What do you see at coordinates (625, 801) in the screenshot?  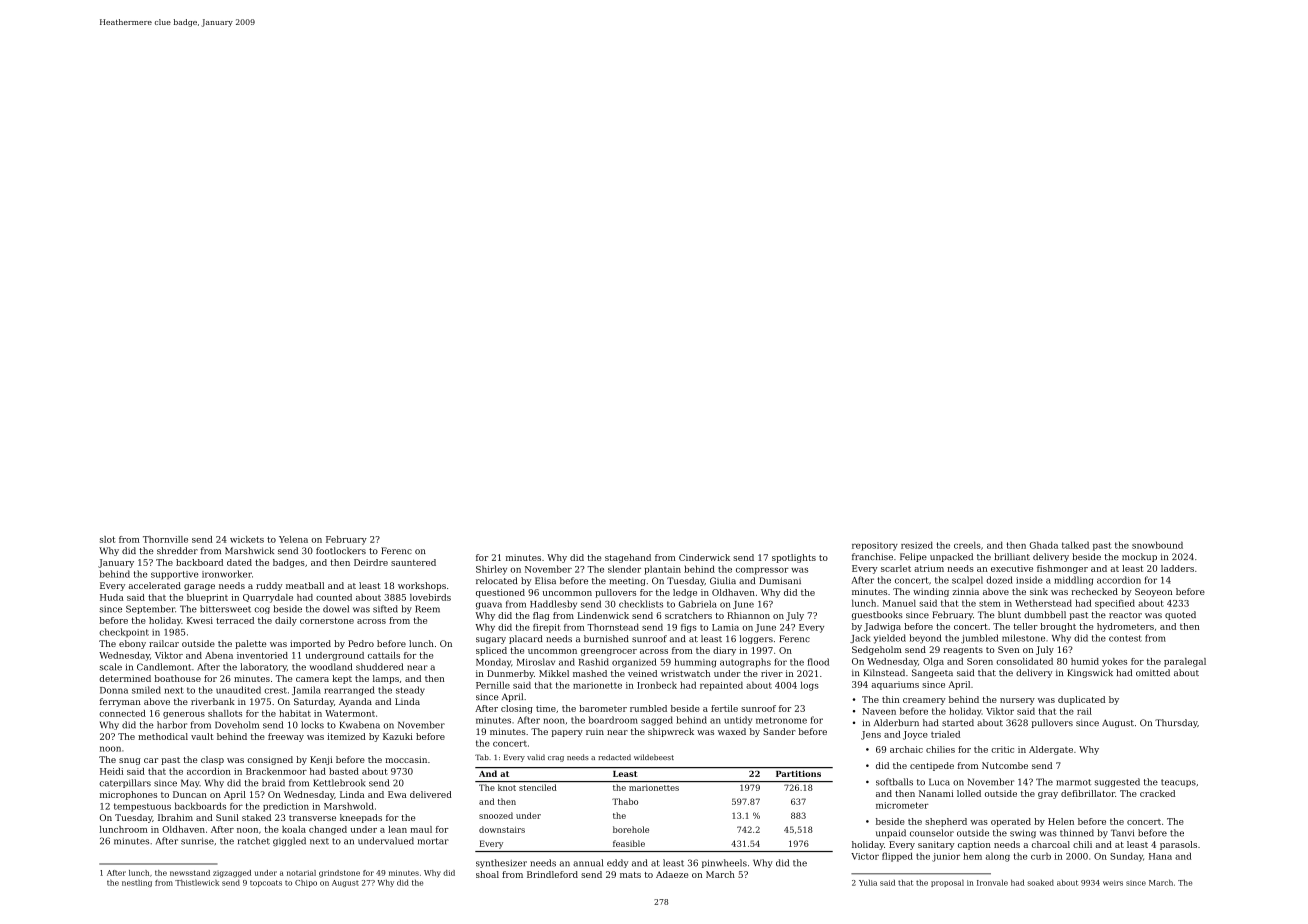 I see `Thabo` at bounding box center [625, 801].
